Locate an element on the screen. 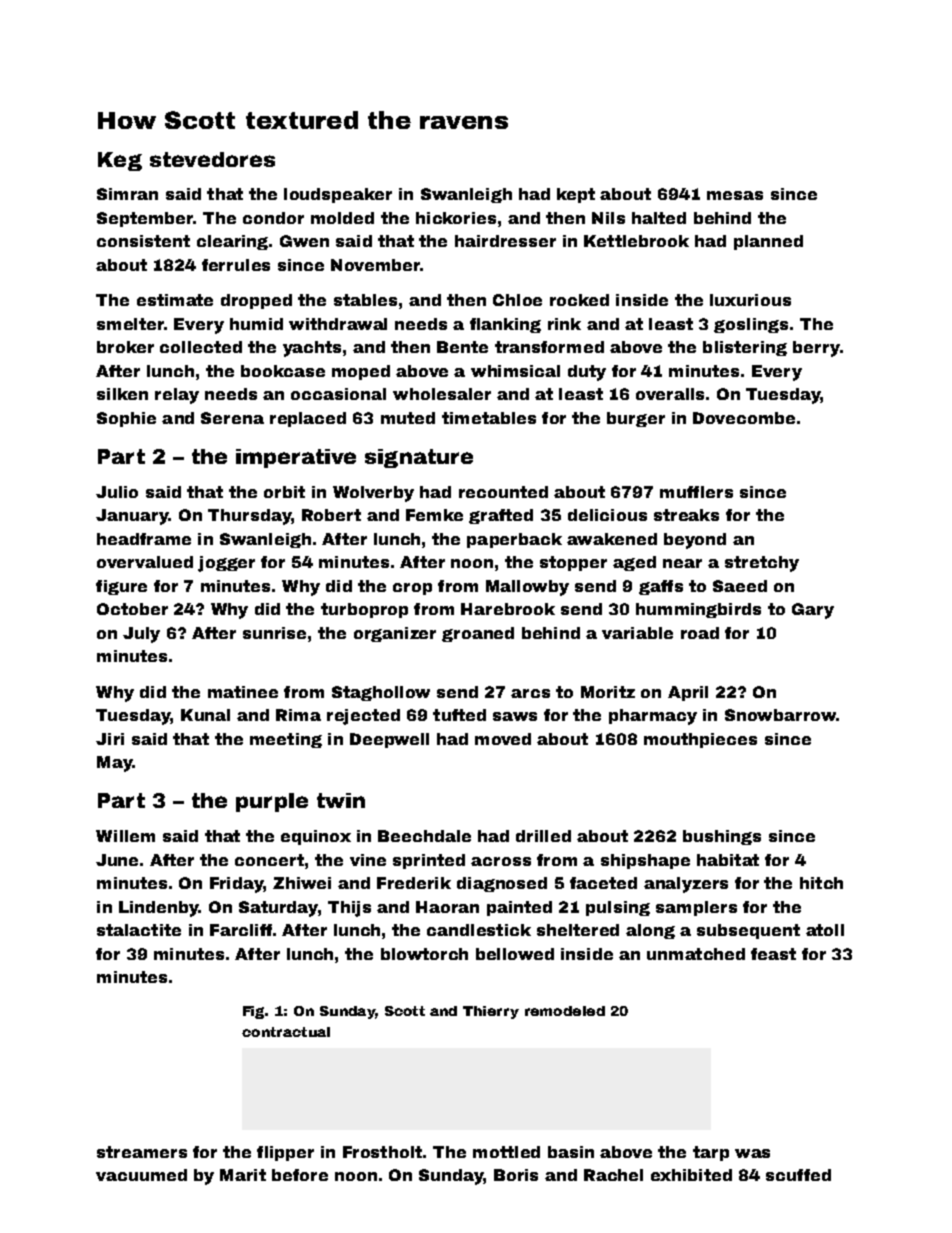  overalls is located at coordinates (670, 394).
